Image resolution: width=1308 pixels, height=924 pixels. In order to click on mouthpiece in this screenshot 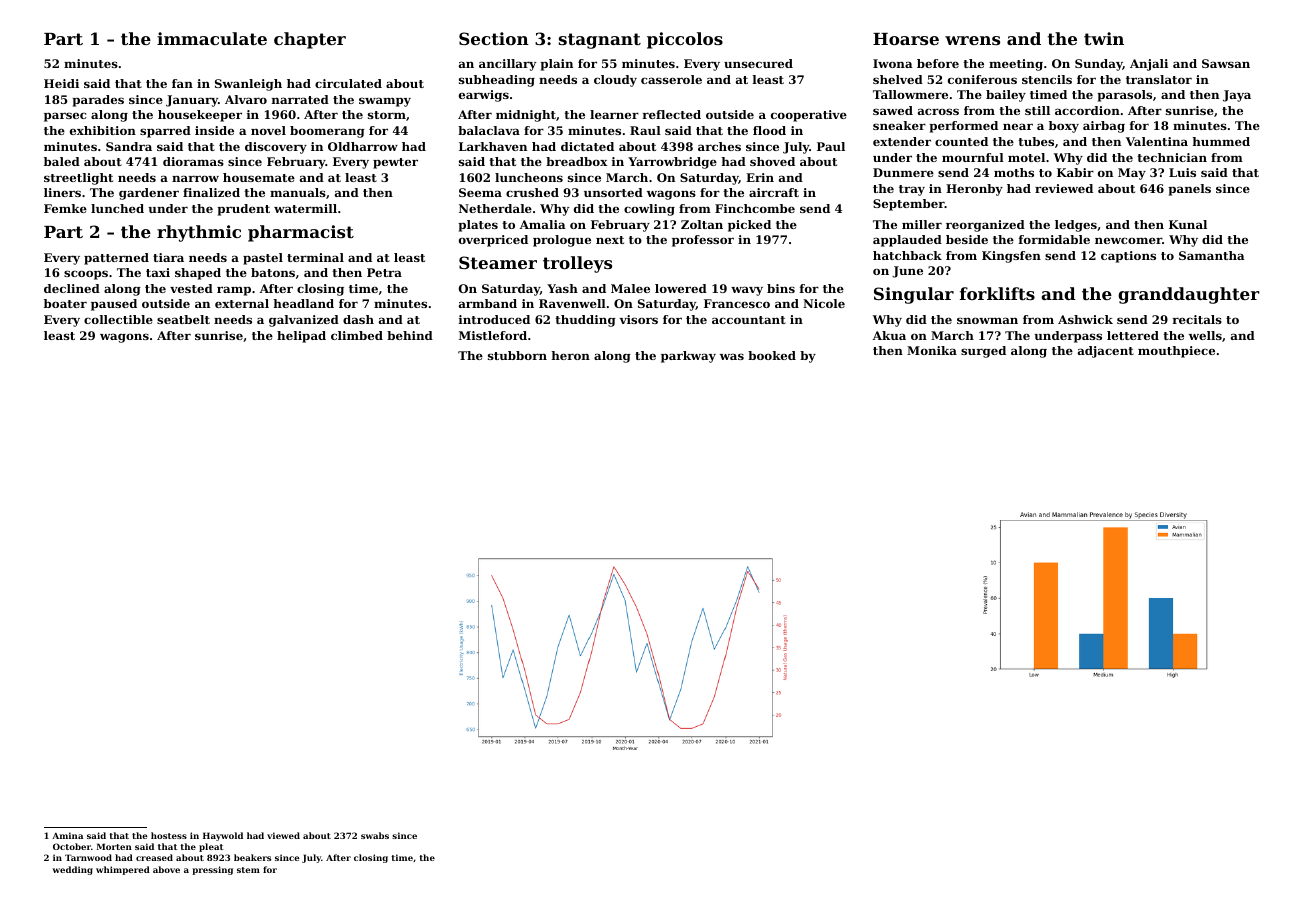, I will do `click(1176, 352)`.
